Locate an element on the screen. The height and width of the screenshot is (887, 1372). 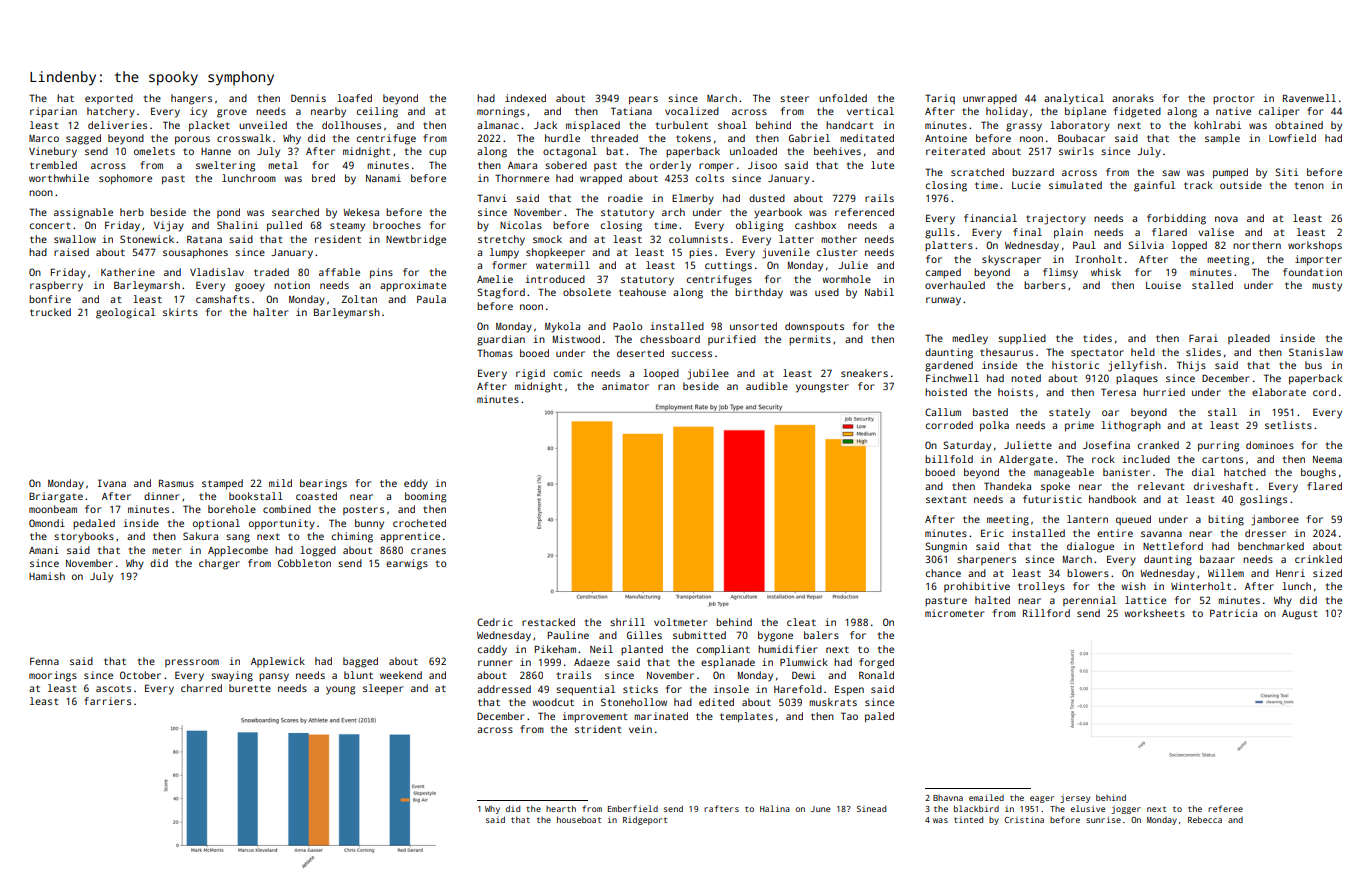
fidgeted is located at coordinates (1137, 112).
